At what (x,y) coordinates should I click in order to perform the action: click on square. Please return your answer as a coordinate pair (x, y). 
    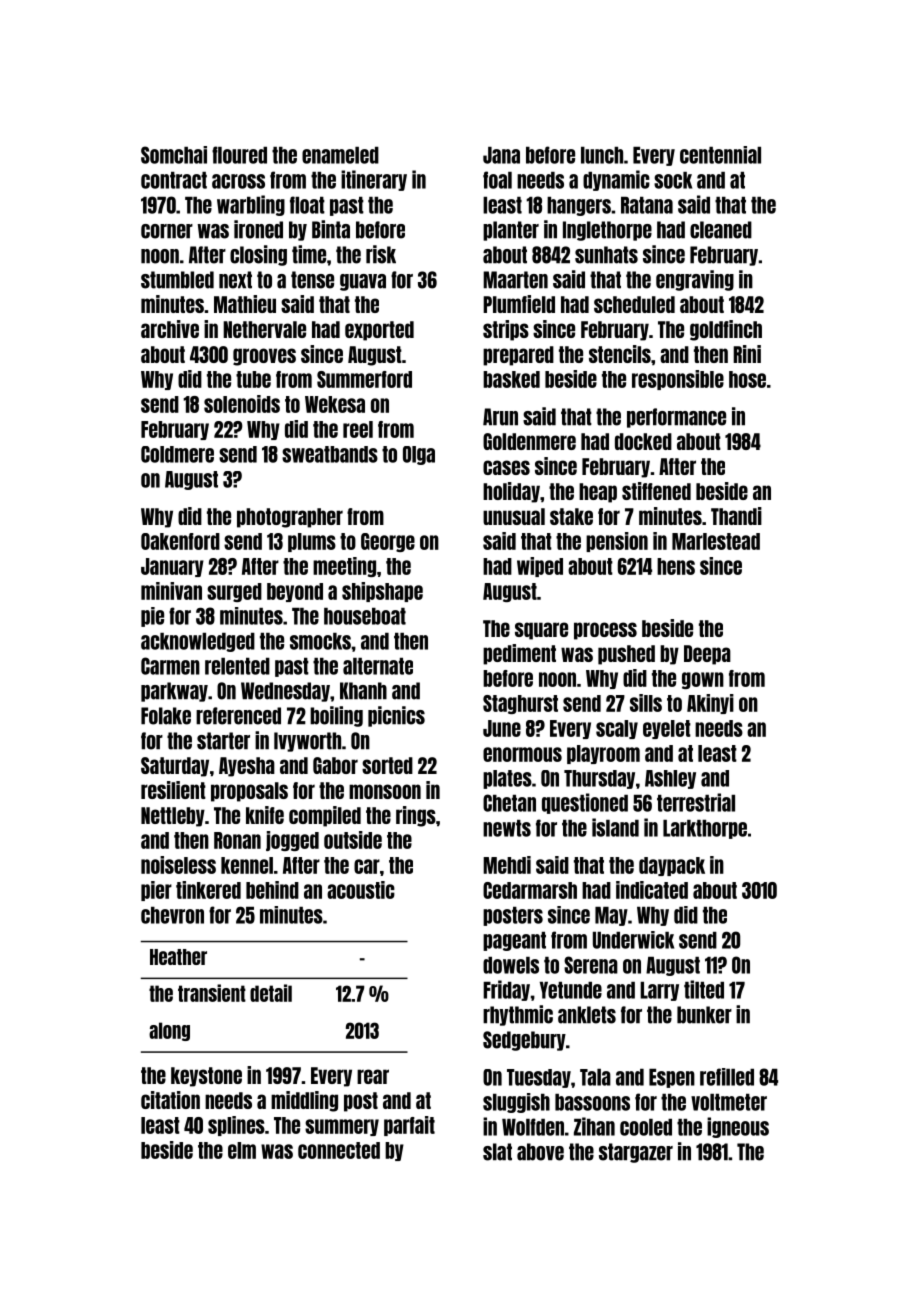
    Looking at the image, I should click on (541, 631).
